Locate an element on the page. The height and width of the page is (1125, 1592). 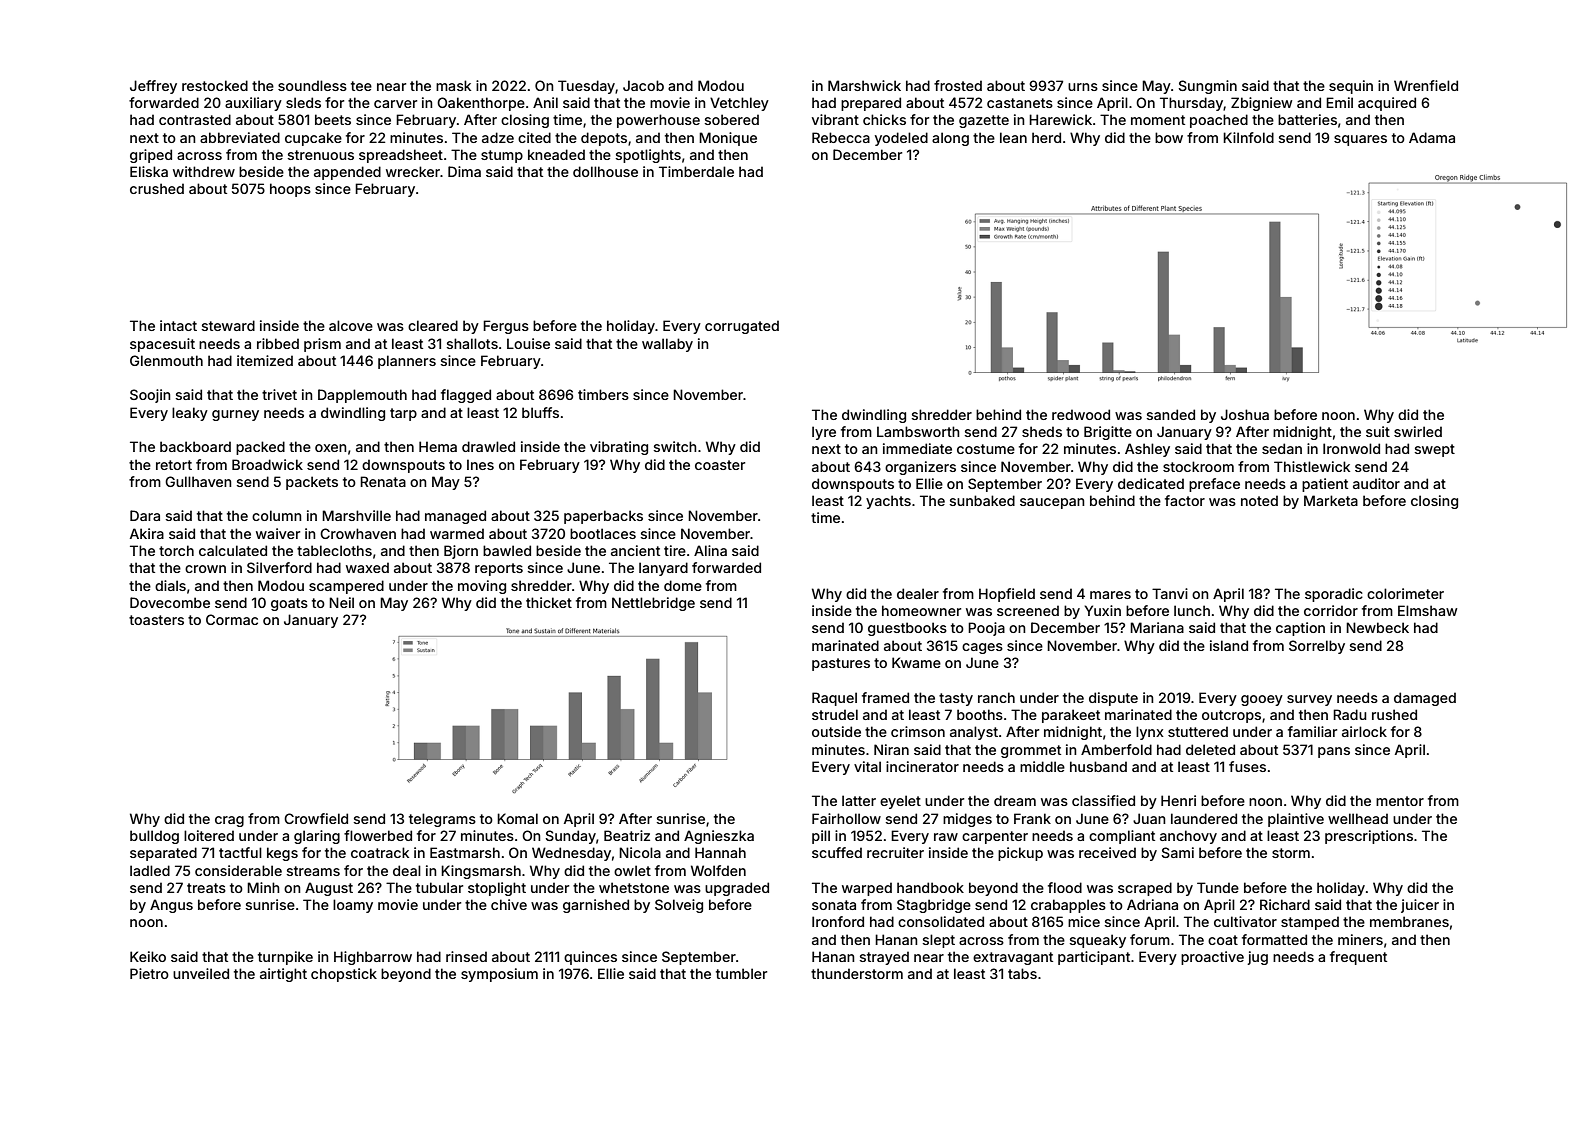
Cormac is located at coordinates (232, 619).
